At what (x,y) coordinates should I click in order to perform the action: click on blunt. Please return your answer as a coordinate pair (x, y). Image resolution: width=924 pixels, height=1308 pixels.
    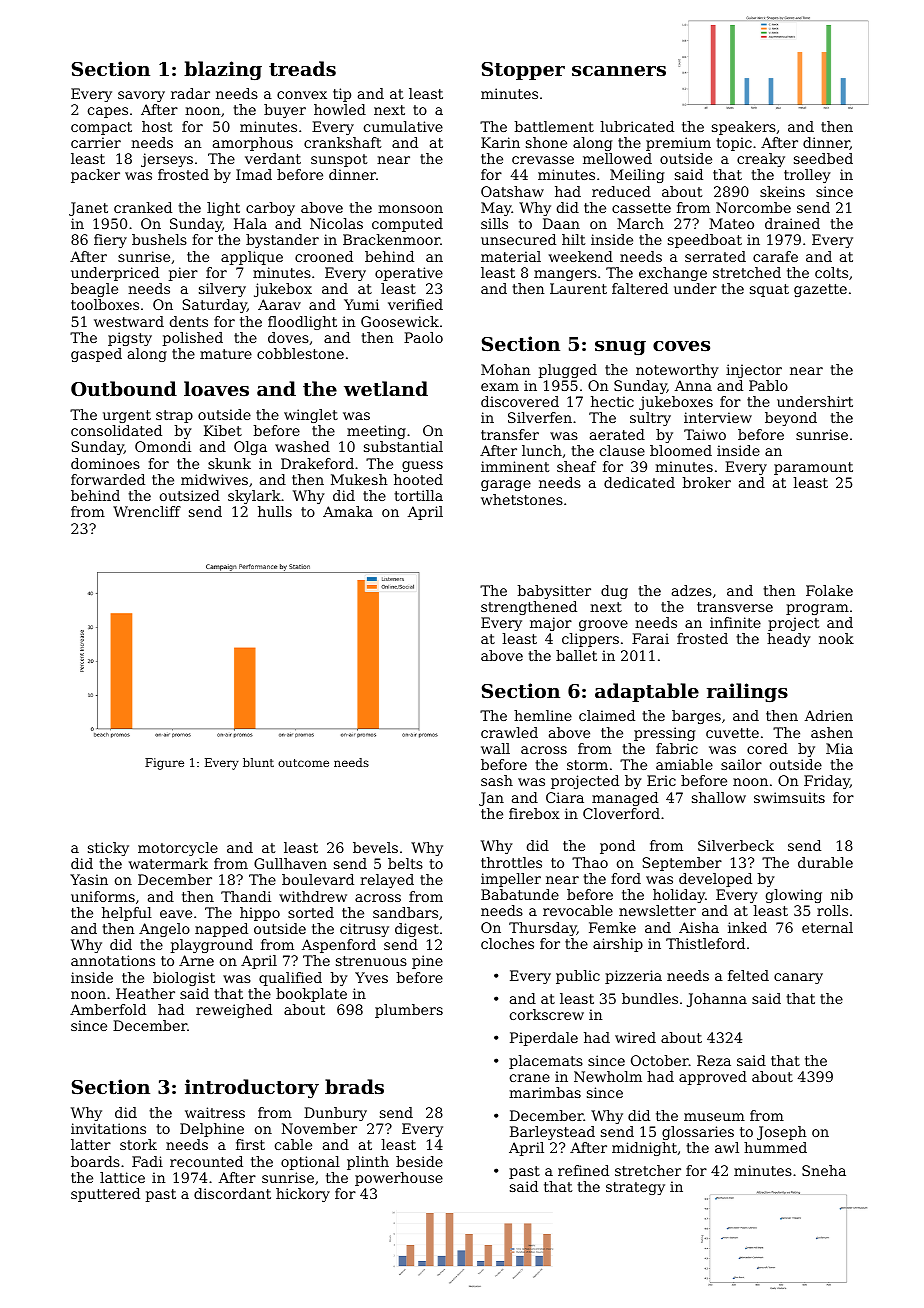
    Looking at the image, I should click on (258, 762).
